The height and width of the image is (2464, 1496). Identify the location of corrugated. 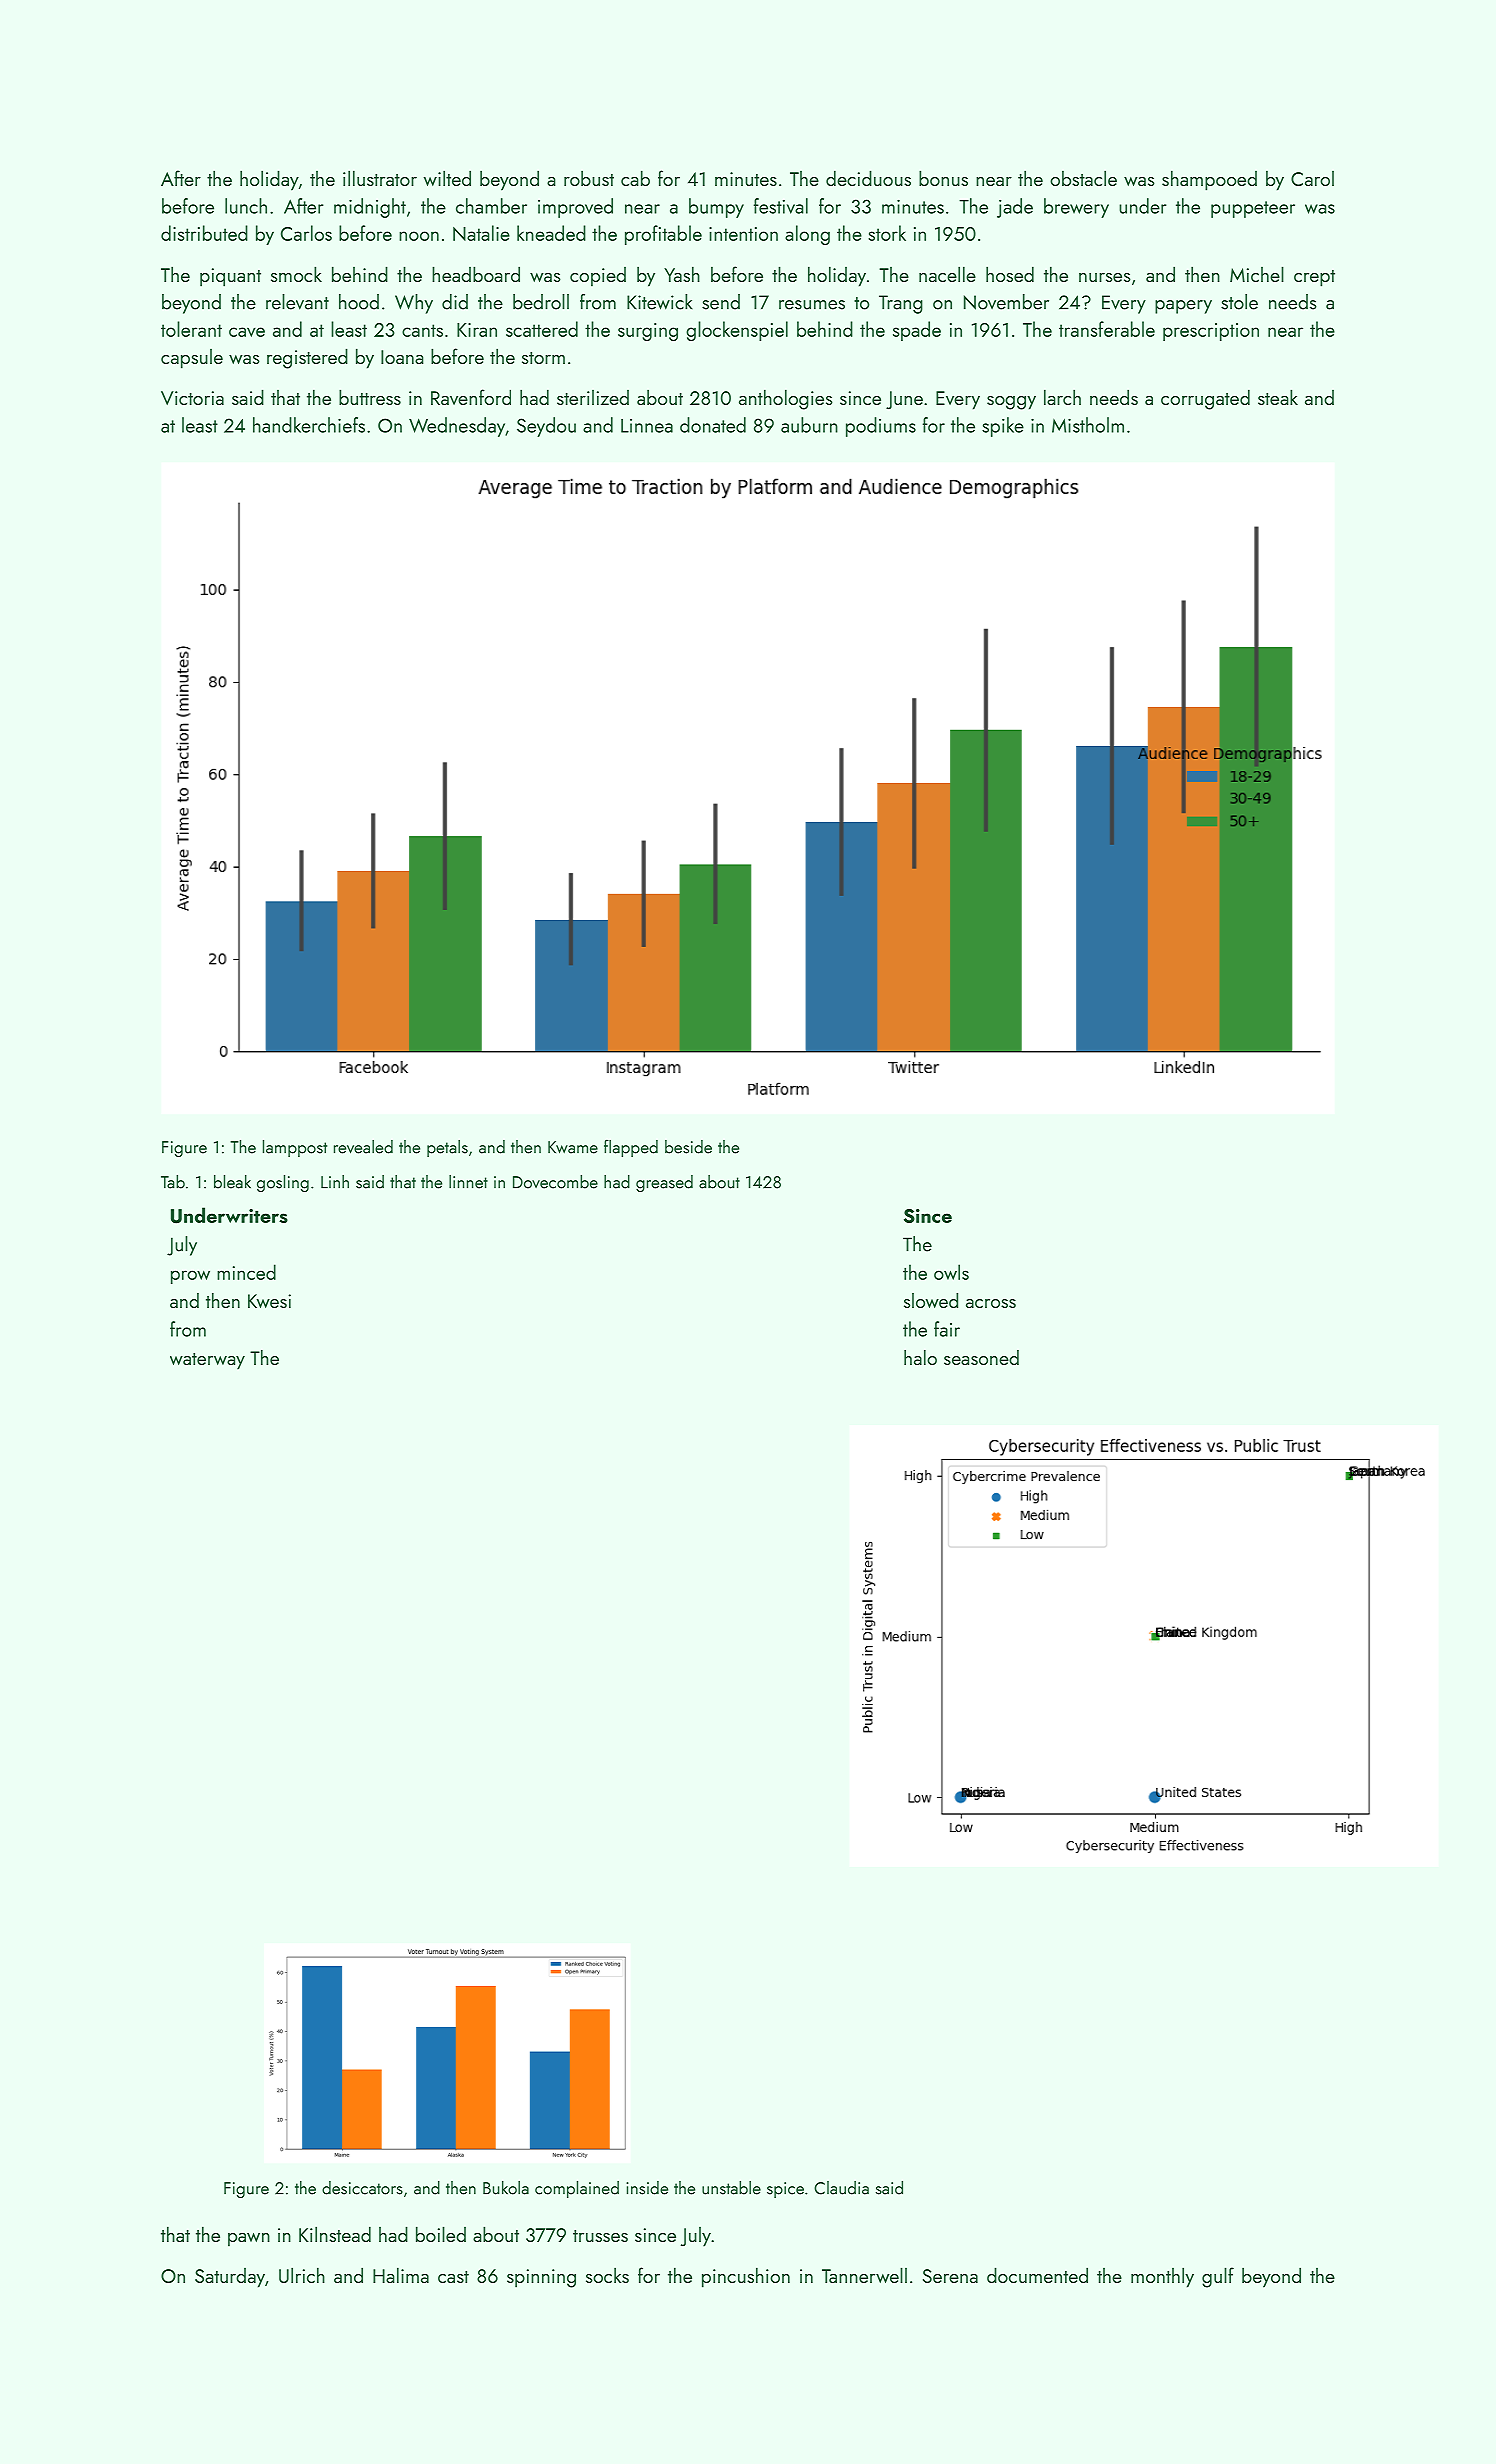
(1205, 399).
